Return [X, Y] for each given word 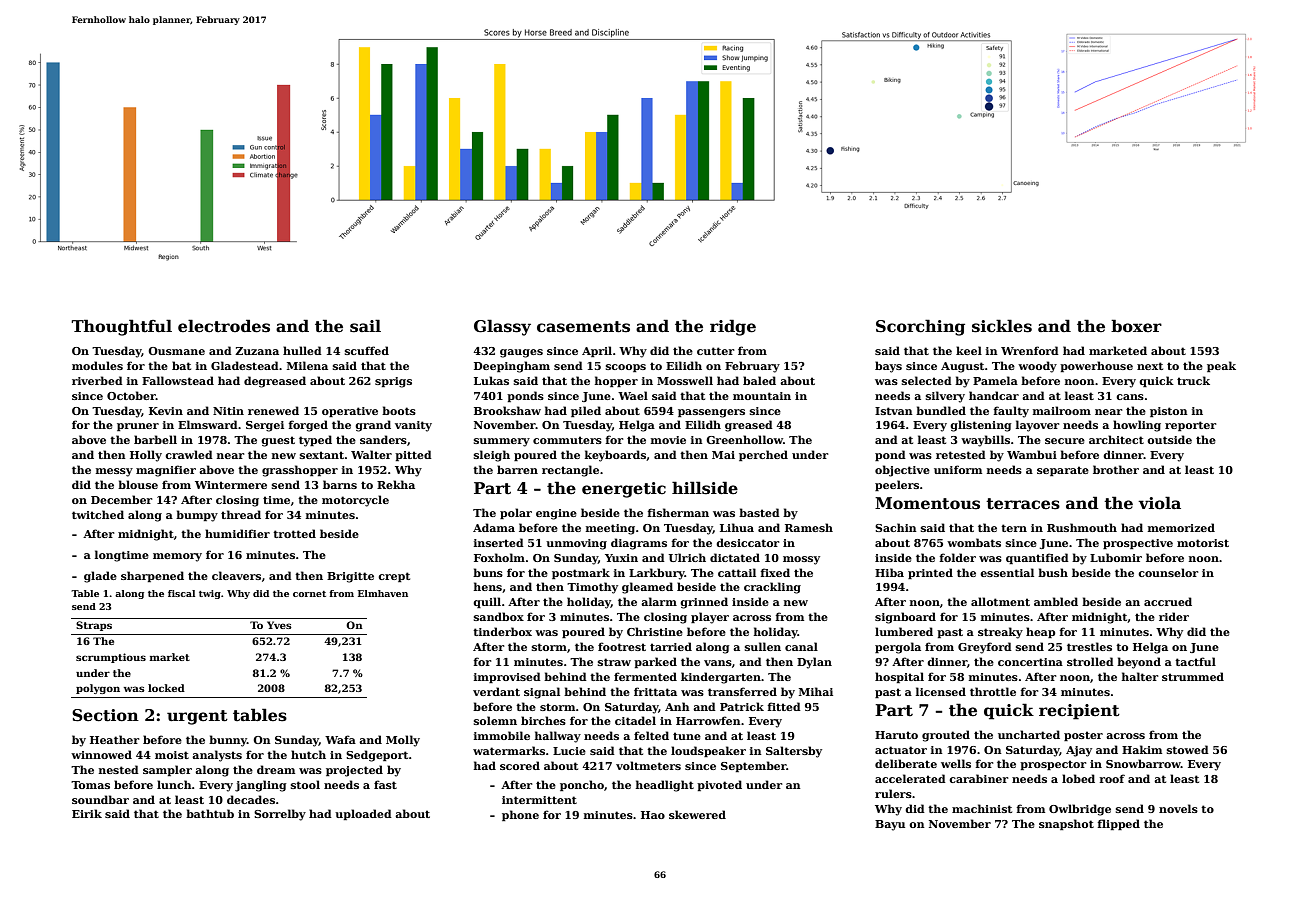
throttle [993, 691]
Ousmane [176, 351]
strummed [1193, 676]
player [710, 618]
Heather [114, 739]
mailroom [1062, 410]
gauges [521, 353]
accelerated [910, 778]
